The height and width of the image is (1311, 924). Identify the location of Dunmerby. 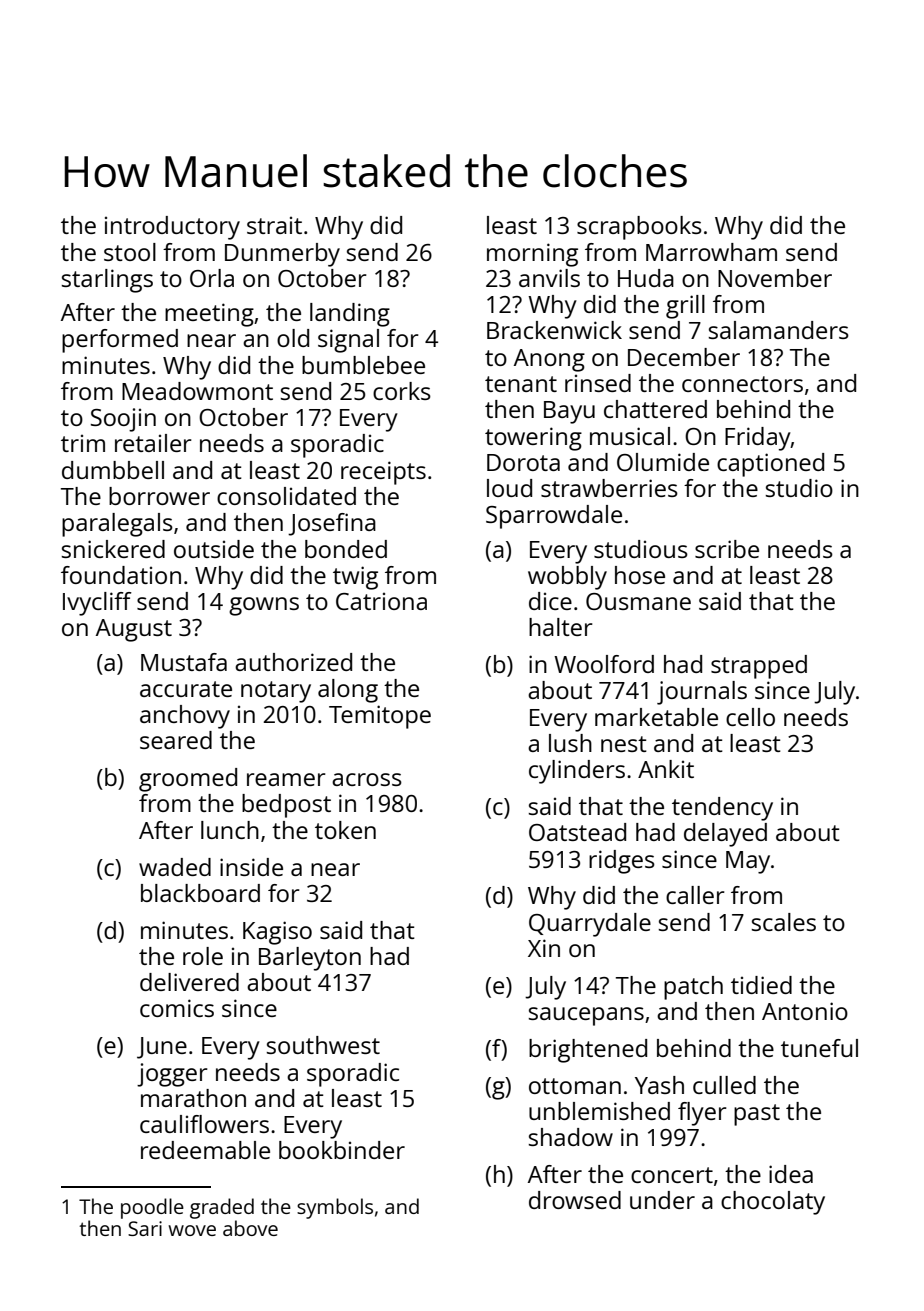
(282, 255).
